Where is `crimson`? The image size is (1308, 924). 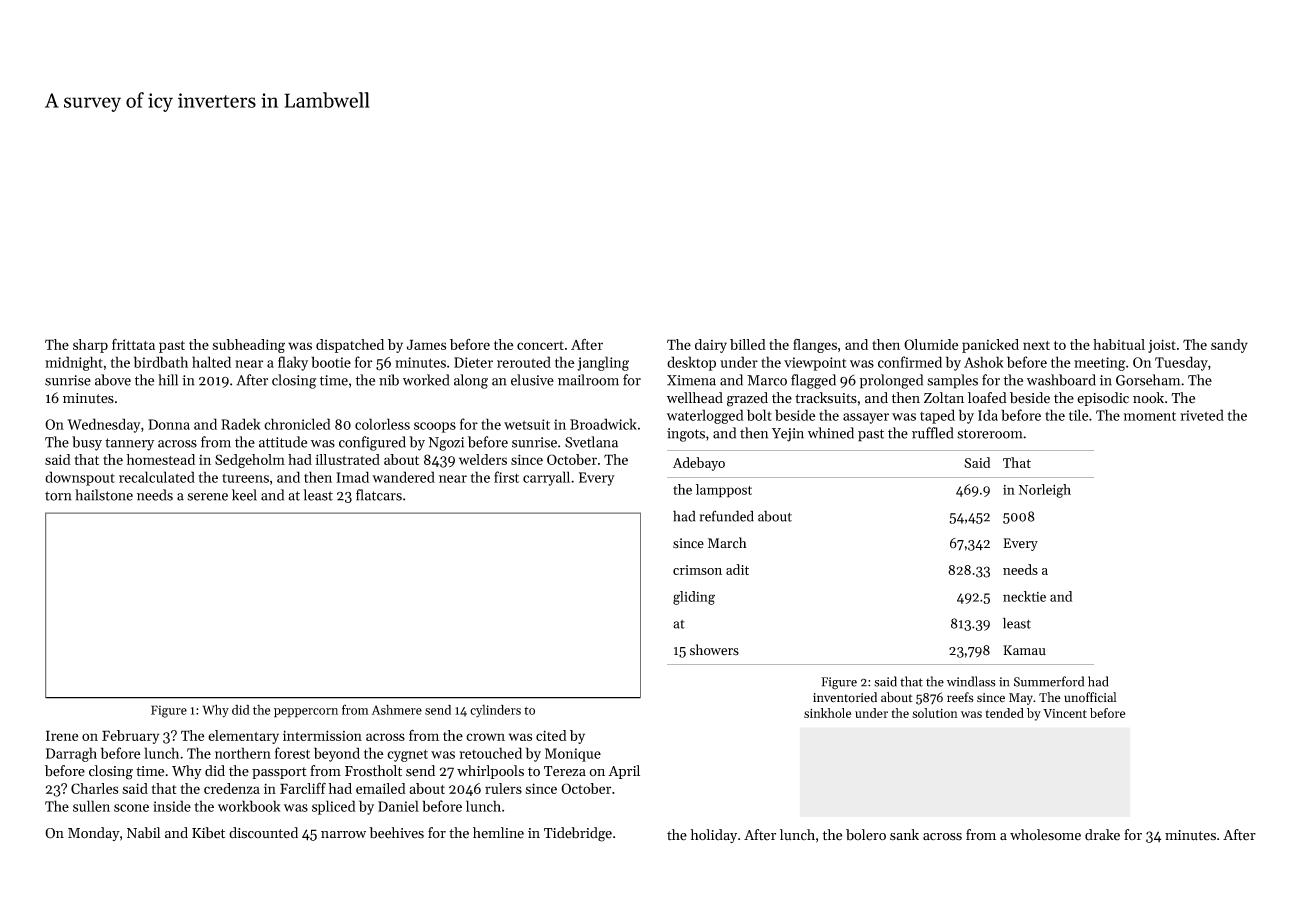
crimson is located at coordinates (697, 570).
